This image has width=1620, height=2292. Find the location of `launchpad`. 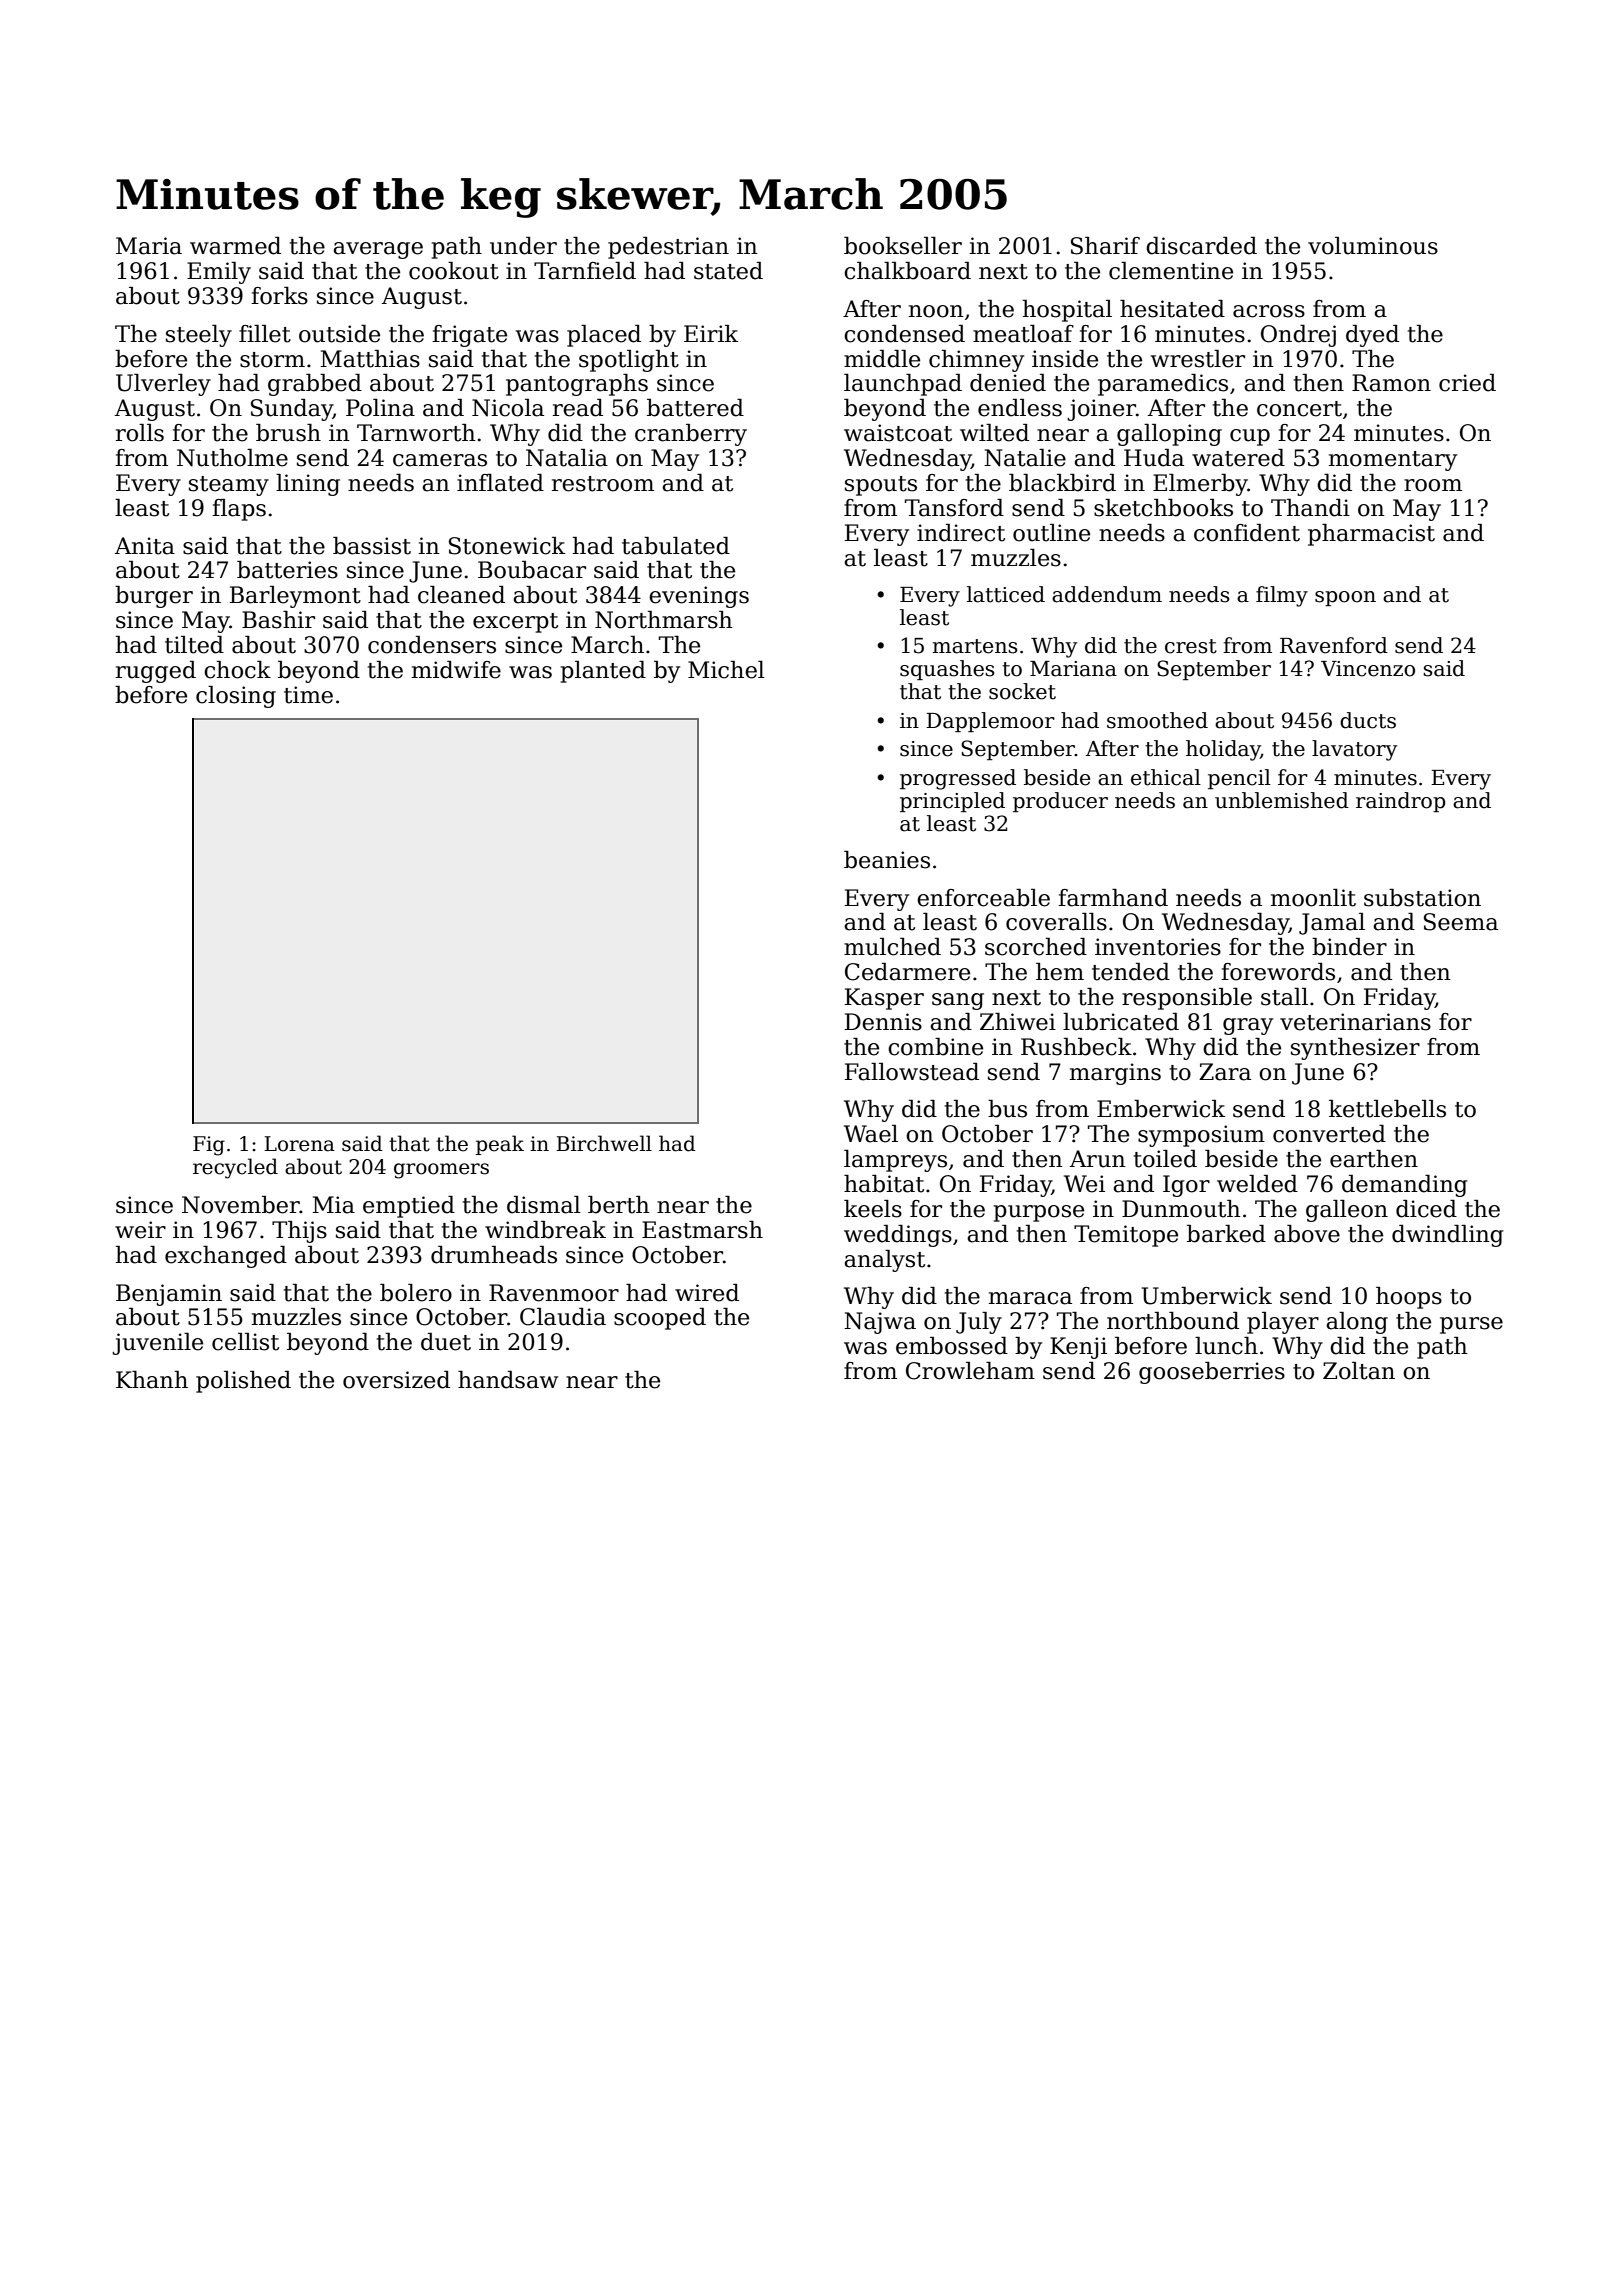

launchpad is located at coordinates (903, 385).
